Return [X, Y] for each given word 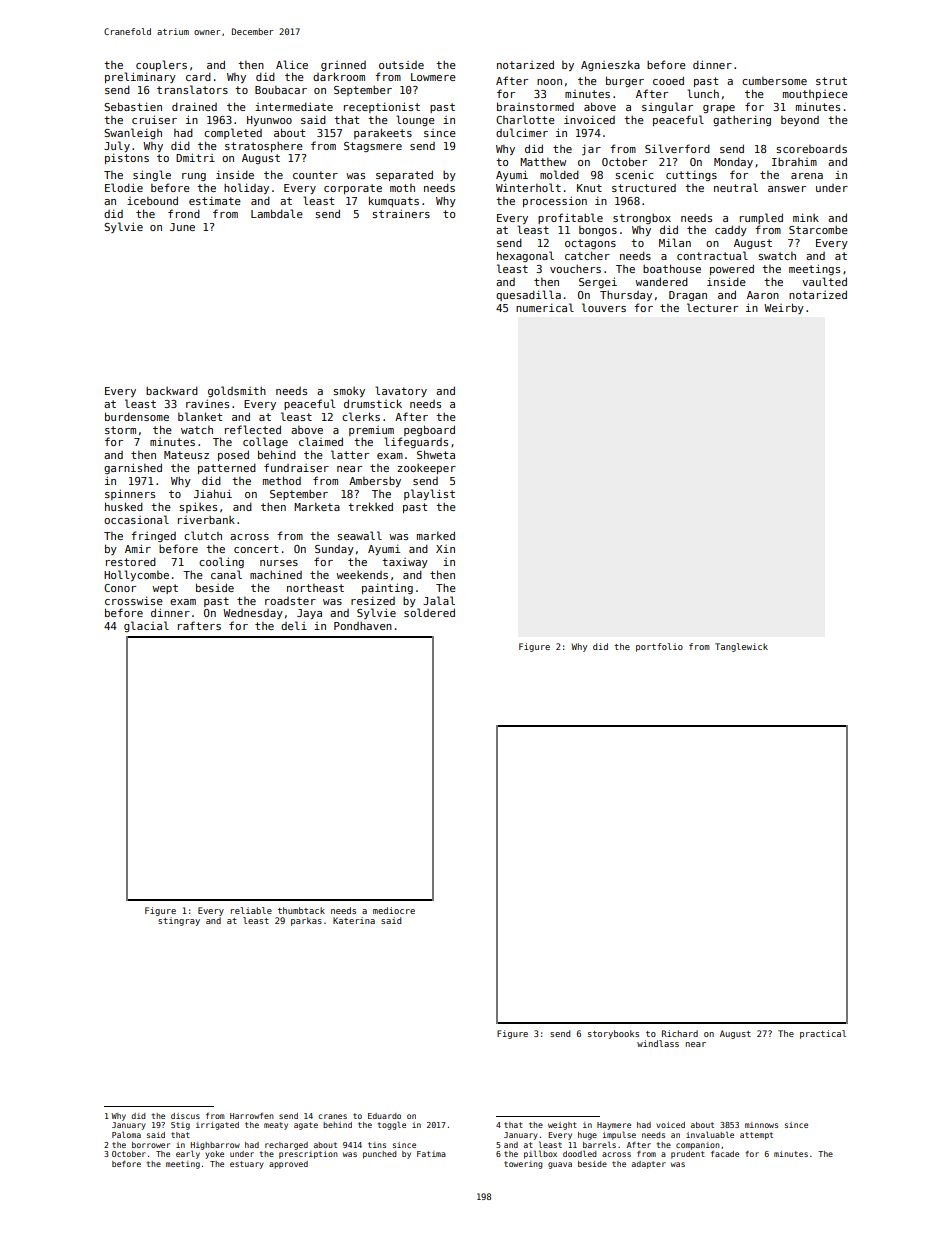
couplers [161, 65]
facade [725, 1153]
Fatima [431, 1154]
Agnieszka [610, 65]
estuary [247, 1165]
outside [401, 65]
